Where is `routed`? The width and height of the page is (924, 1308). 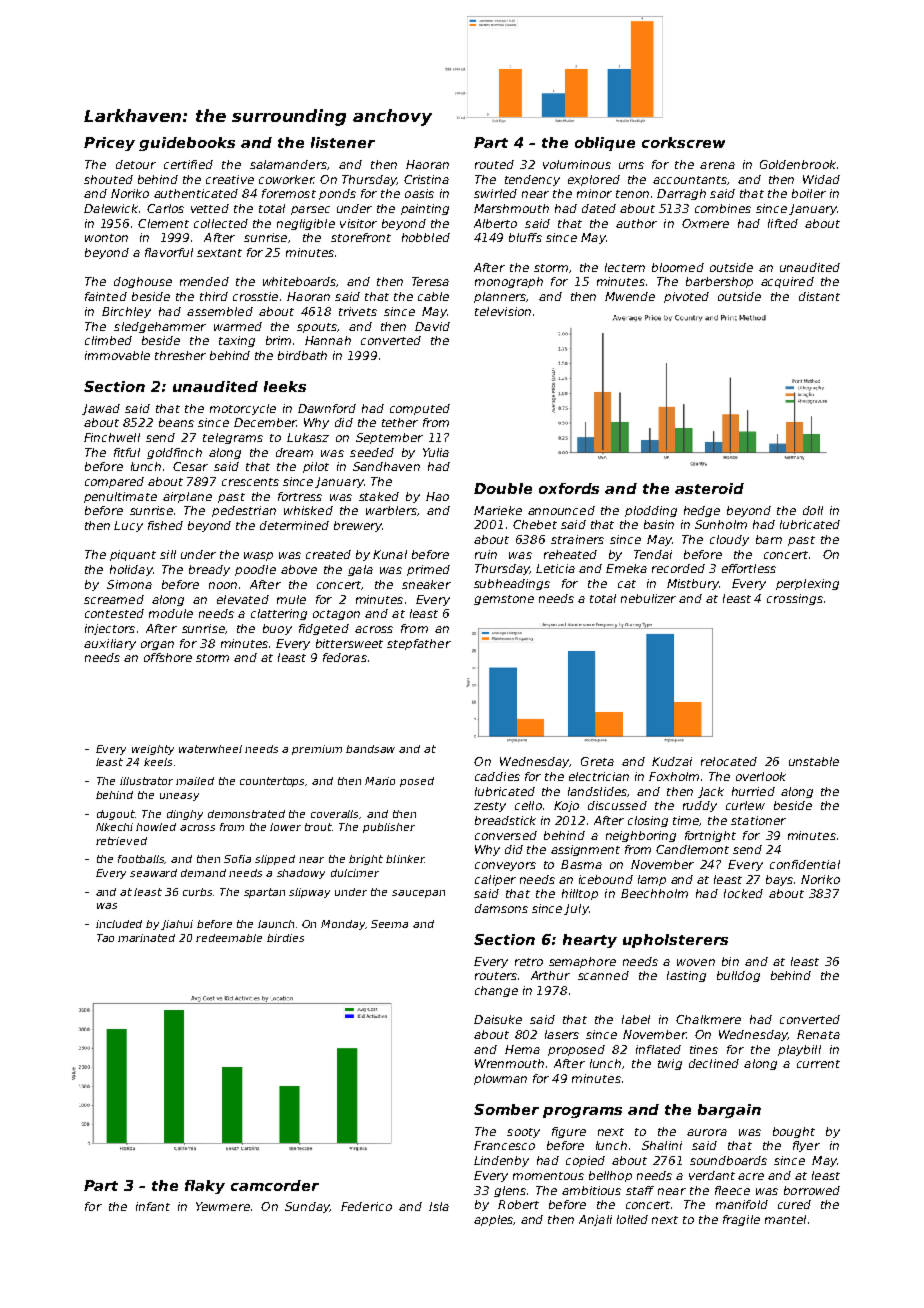 routed is located at coordinates (494, 164).
